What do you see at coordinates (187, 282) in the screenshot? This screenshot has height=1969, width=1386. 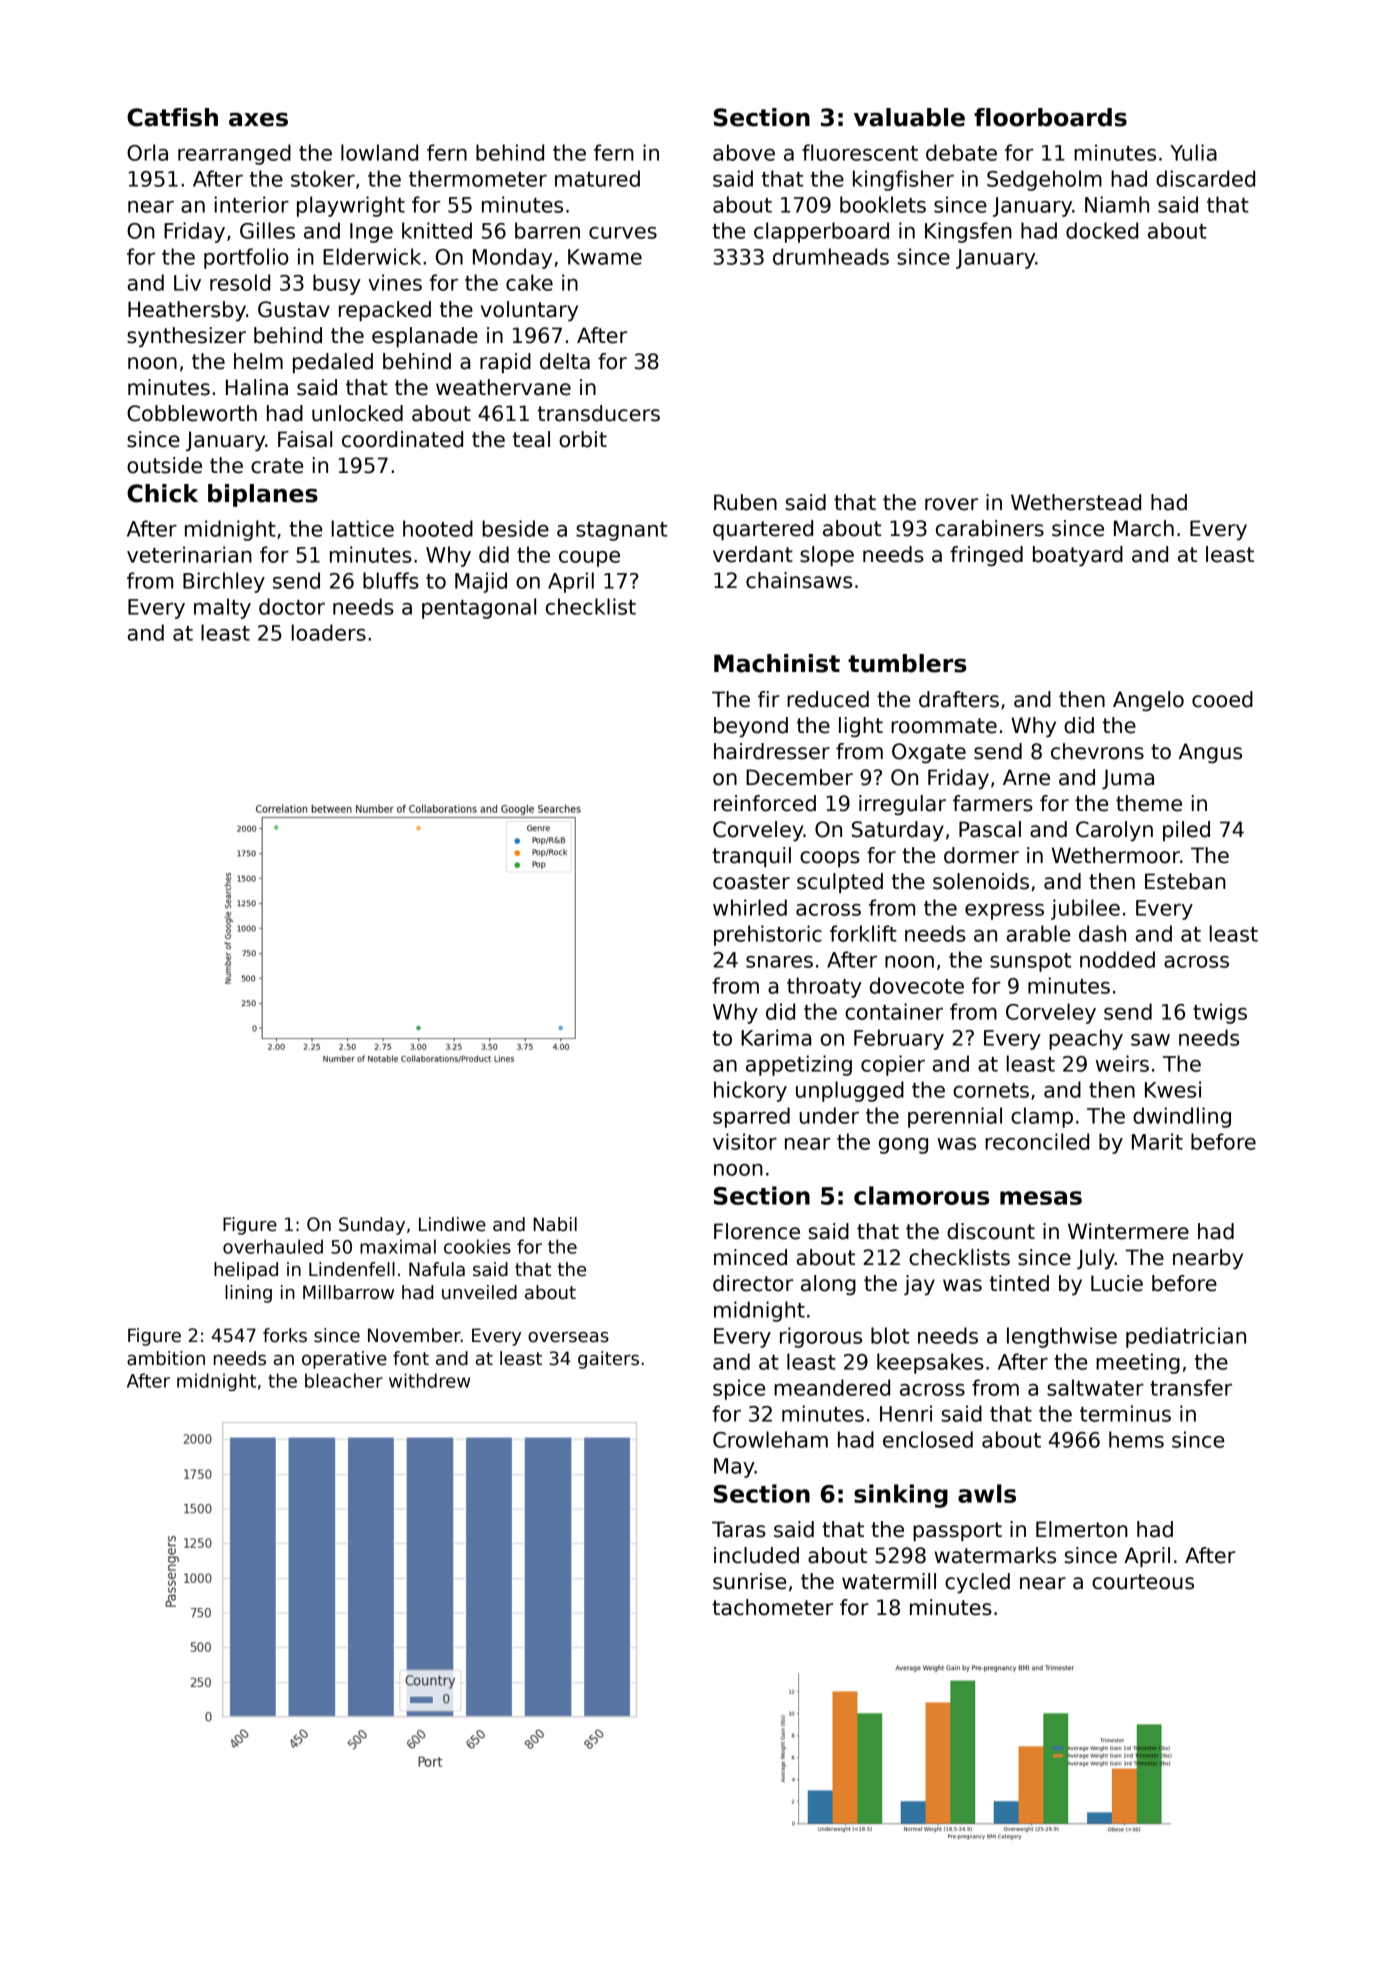 I see `Liv` at bounding box center [187, 282].
